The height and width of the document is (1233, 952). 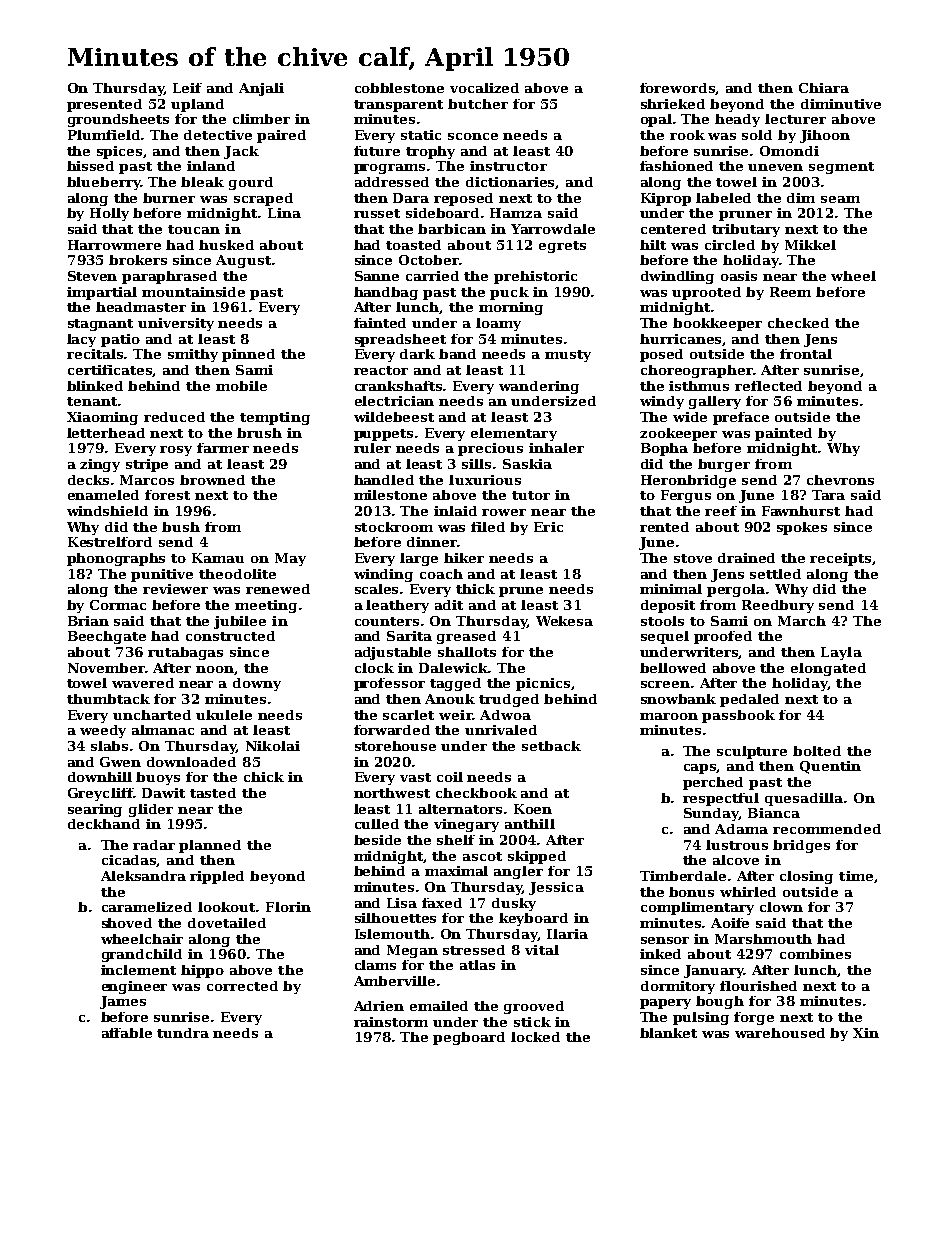 I want to click on cobblestone, so click(x=399, y=88).
